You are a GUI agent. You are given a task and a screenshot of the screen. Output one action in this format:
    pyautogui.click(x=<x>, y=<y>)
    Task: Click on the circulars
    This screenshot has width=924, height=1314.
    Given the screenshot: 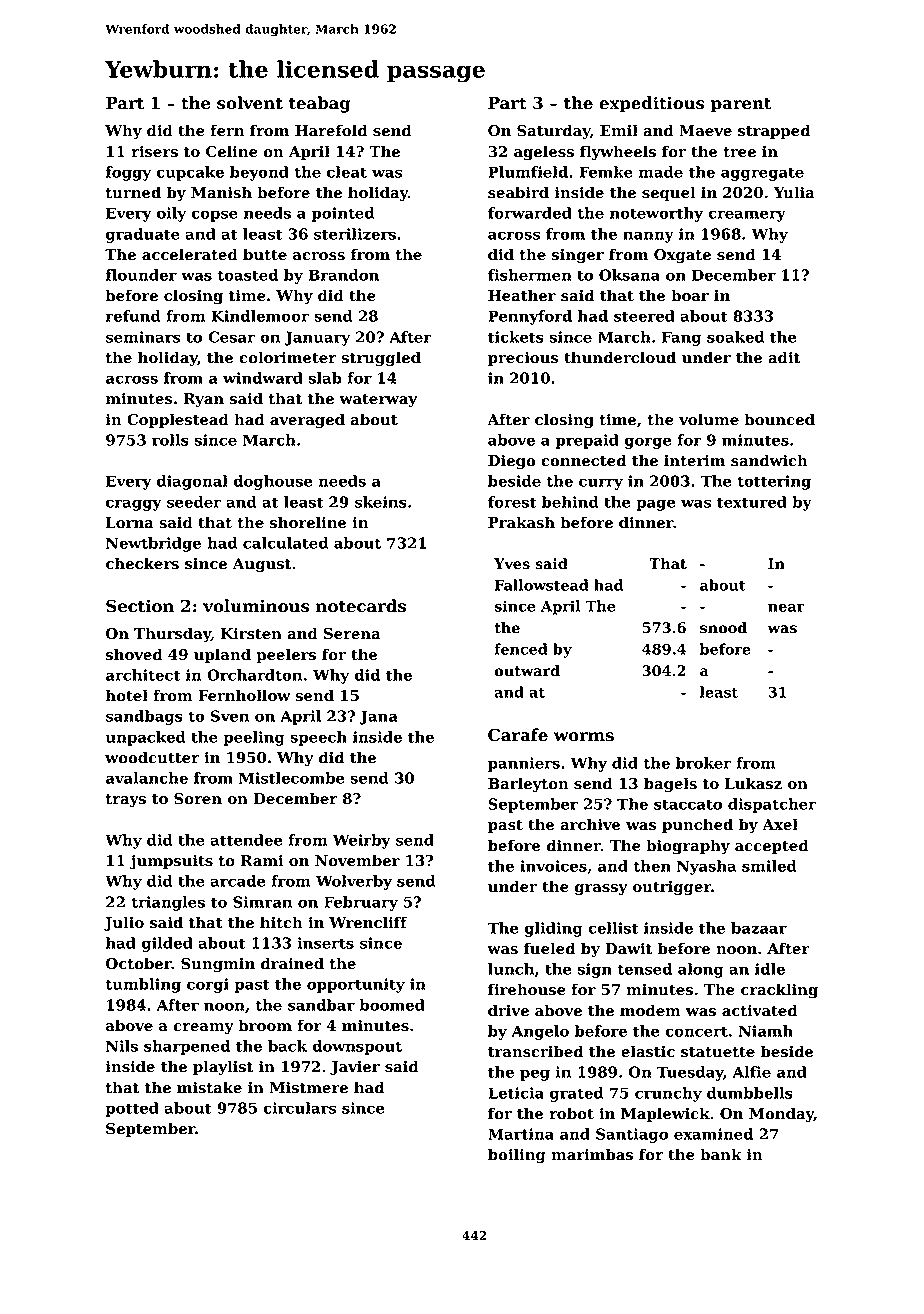 What is the action you would take?
    pyautogui.click(x=299, y=1108)
